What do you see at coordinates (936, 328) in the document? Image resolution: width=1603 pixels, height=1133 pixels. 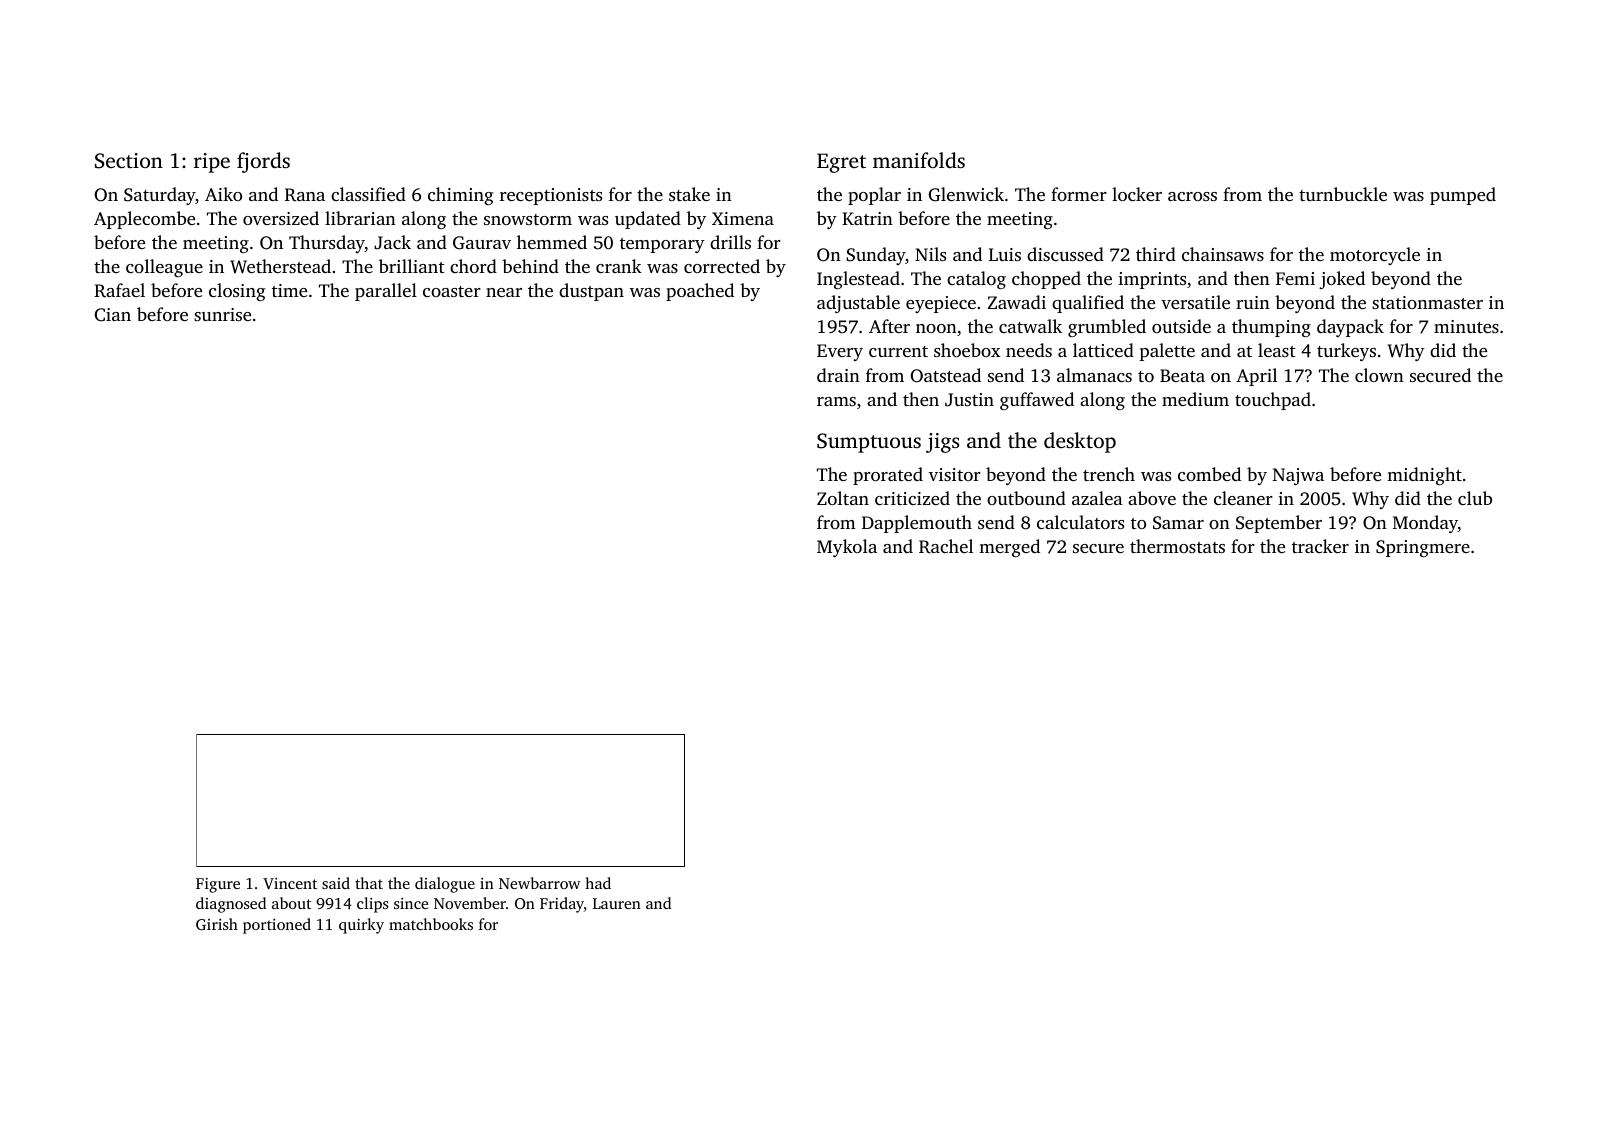 I see `noon` at bounding box center [936, 328].
